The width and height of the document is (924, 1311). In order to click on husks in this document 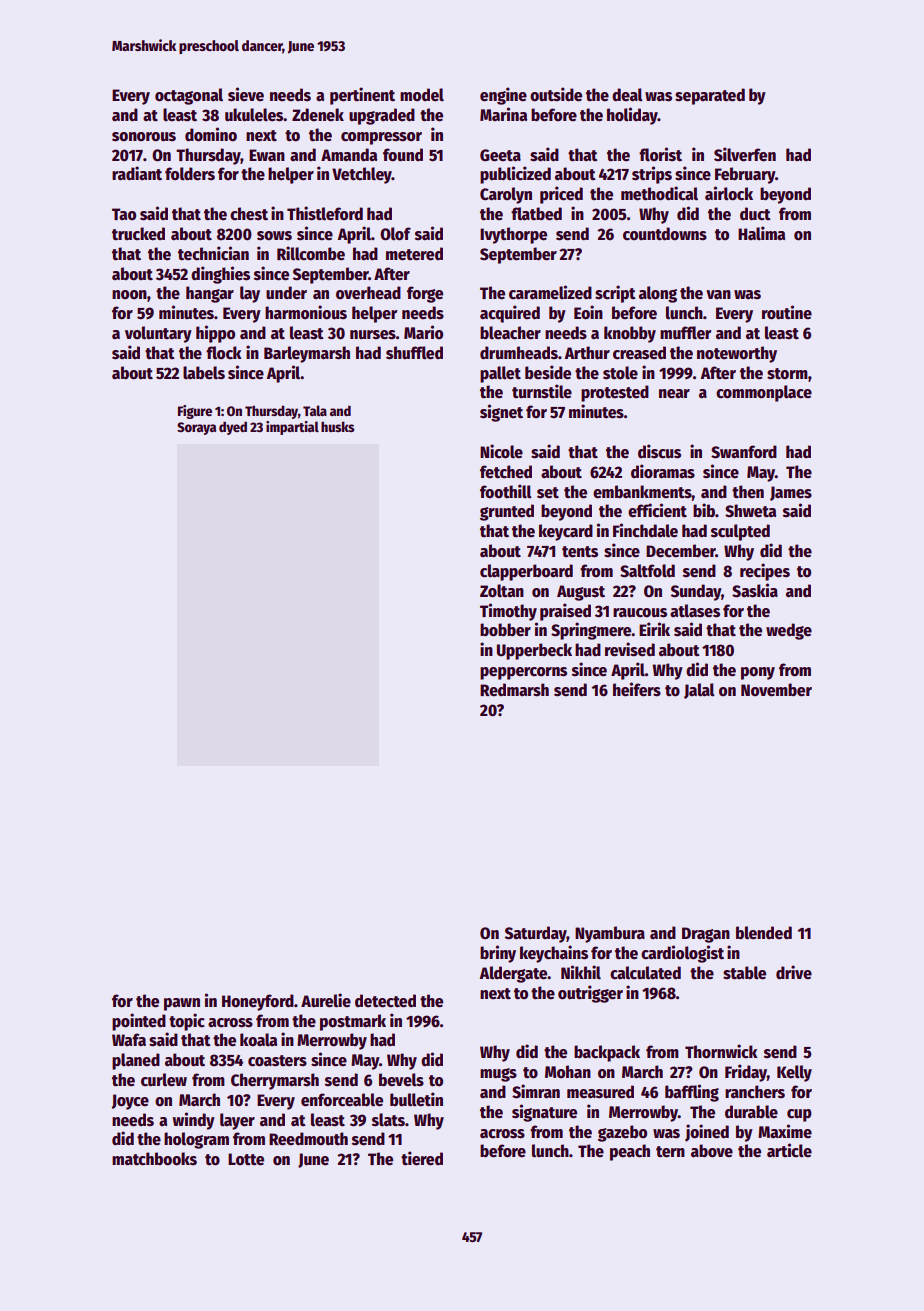, I will do `click(338, 426)`.
